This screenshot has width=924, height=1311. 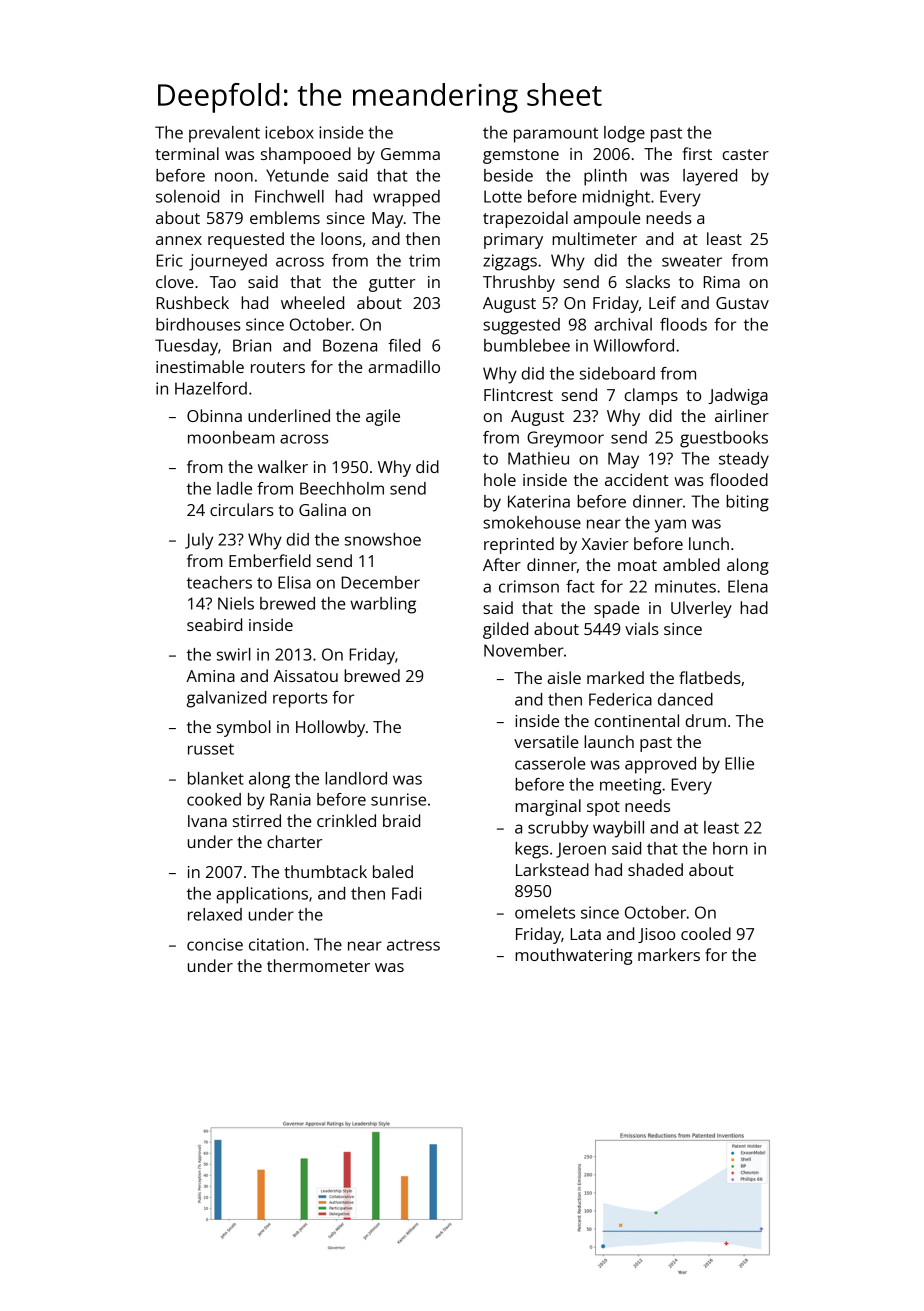 What do you see at coordinates (510, 262) in the screenshot?
I see `zigzags` at bounding box center [510, 262].
